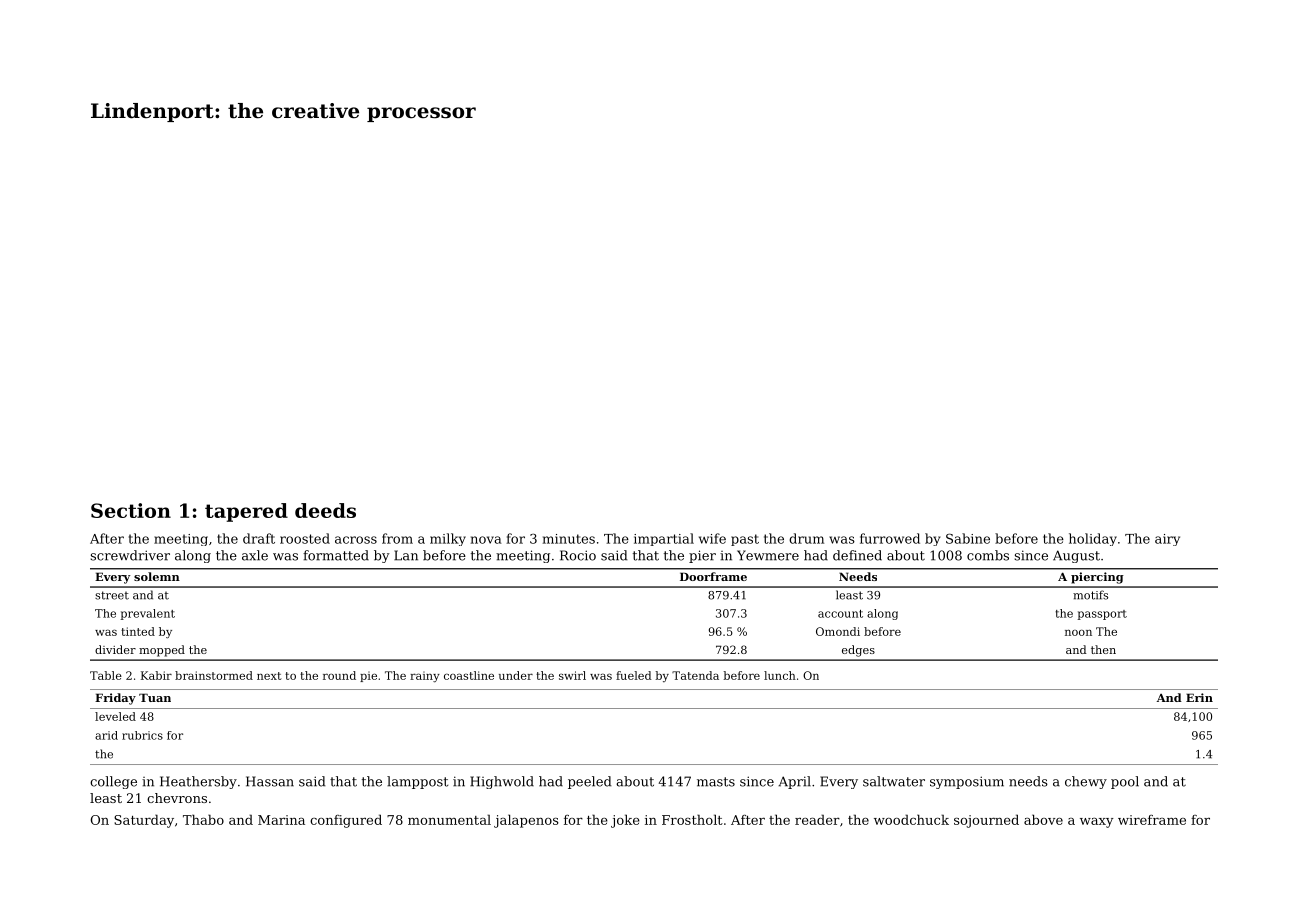 The height and width of the screenshot is (924, 1308). What do you see at coordinates (589, 782) in the screenshot?
I see `peeled` at bounding box center [589, 782].
